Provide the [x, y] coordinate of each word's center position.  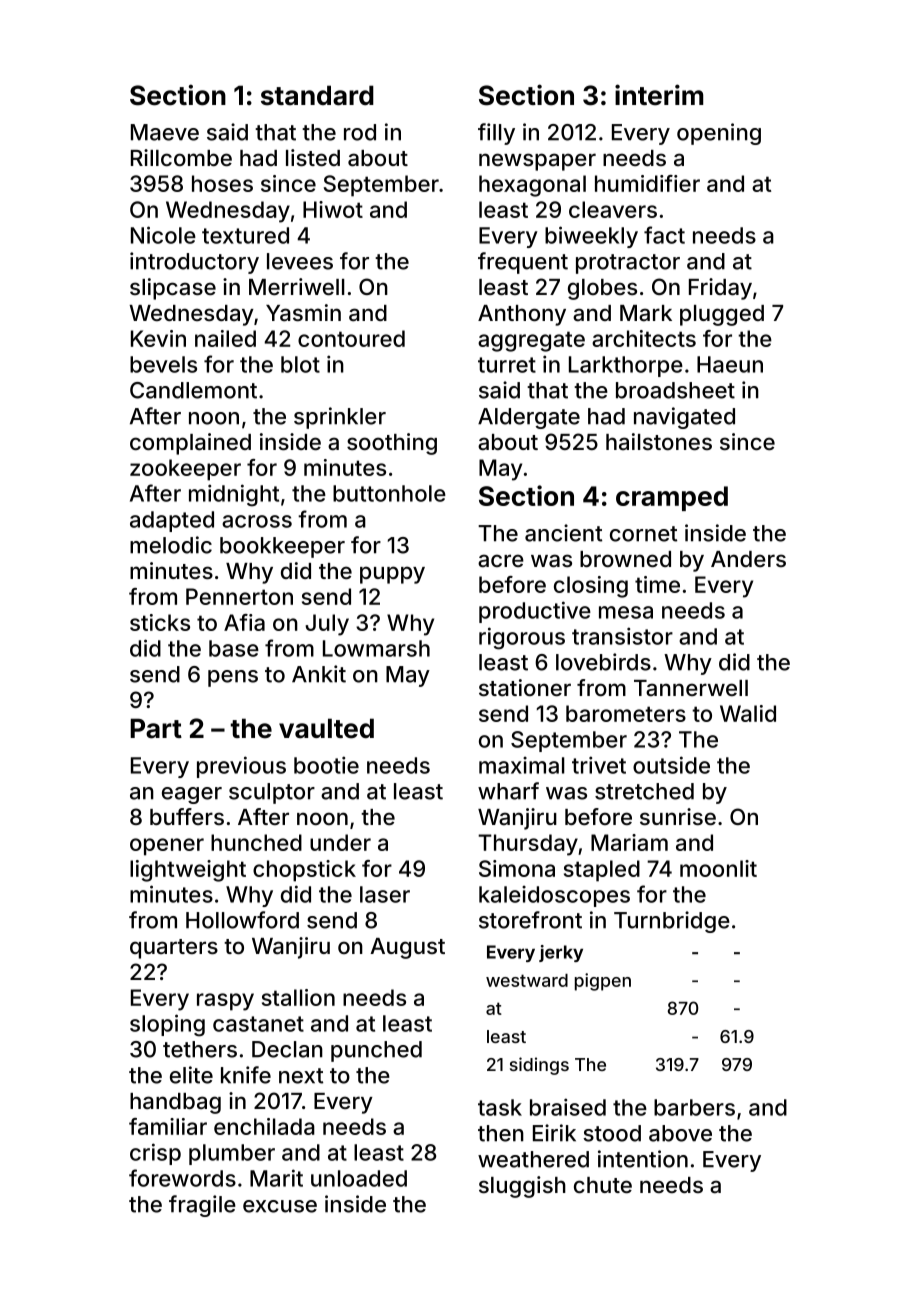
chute [603, 1185]
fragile [202, 1206]
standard [317, 95]
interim [659, 95]
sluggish [522, 1187]
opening [719, 134]
